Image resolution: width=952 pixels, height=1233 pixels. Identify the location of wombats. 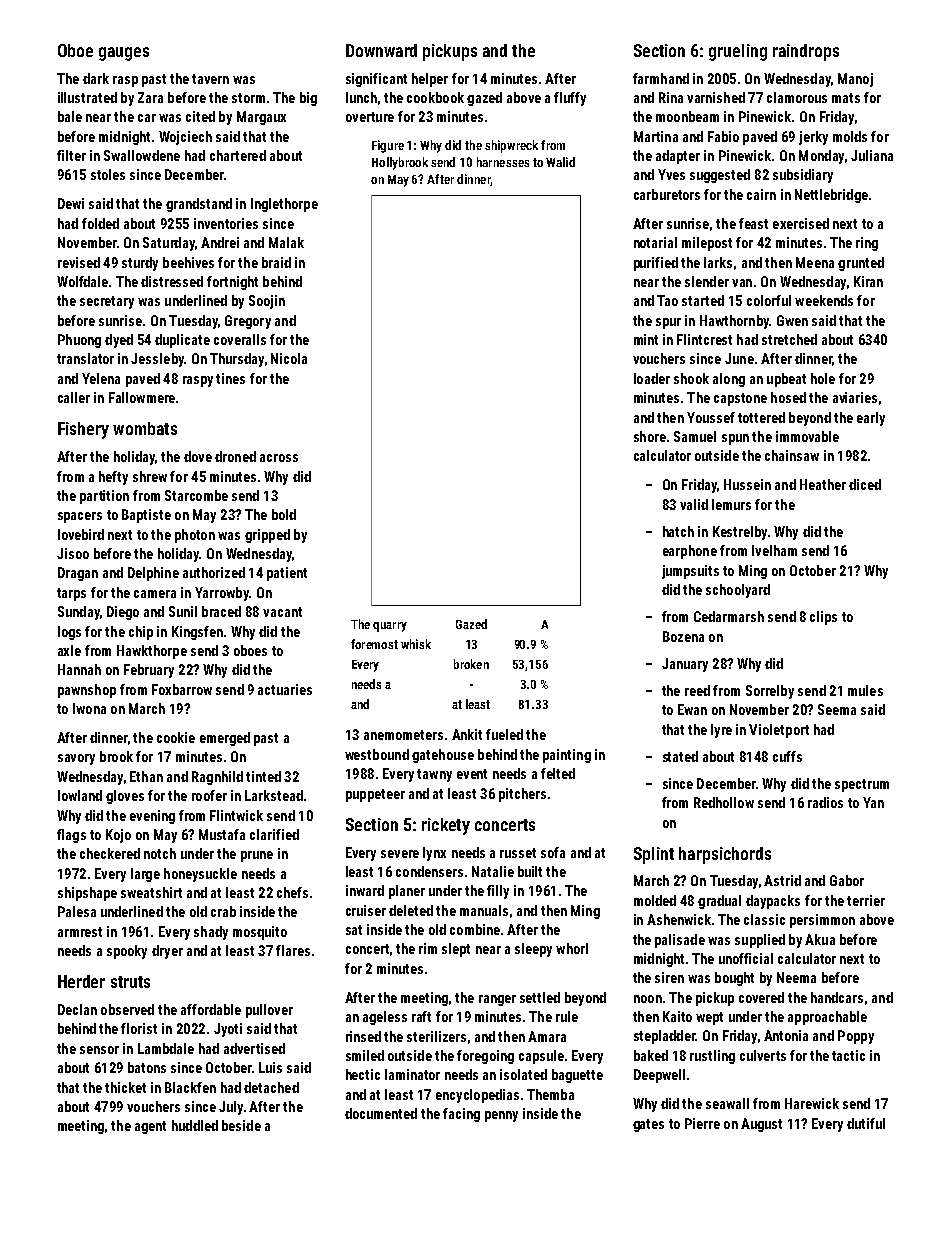
(145, 428).
